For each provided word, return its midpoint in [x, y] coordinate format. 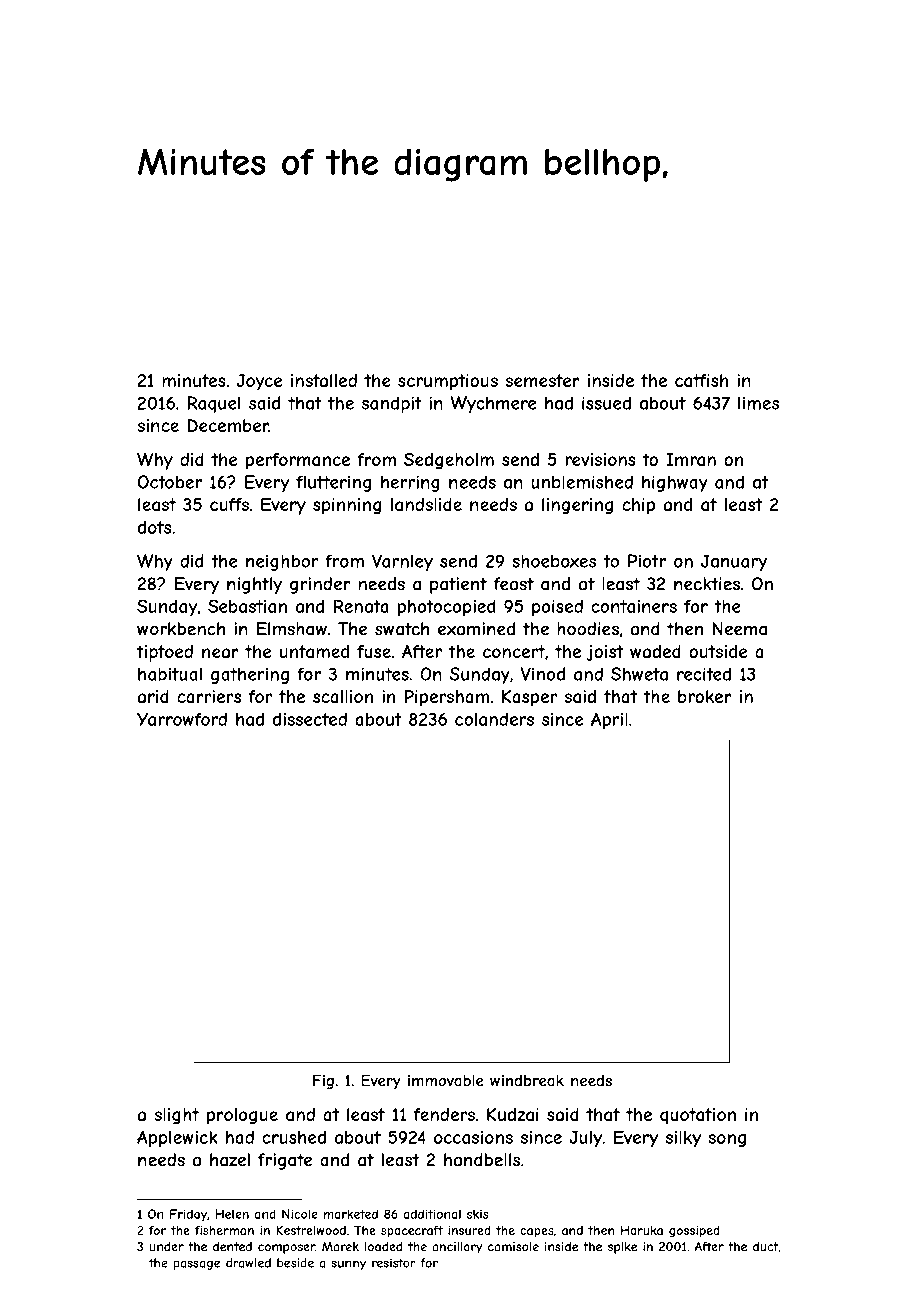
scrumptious [448, 382]
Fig [323, 1082]
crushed [294, 1137]
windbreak [527, 1081]
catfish [701, 380]
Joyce [259, 382]
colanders [494, 719]
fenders [444, 1114]
